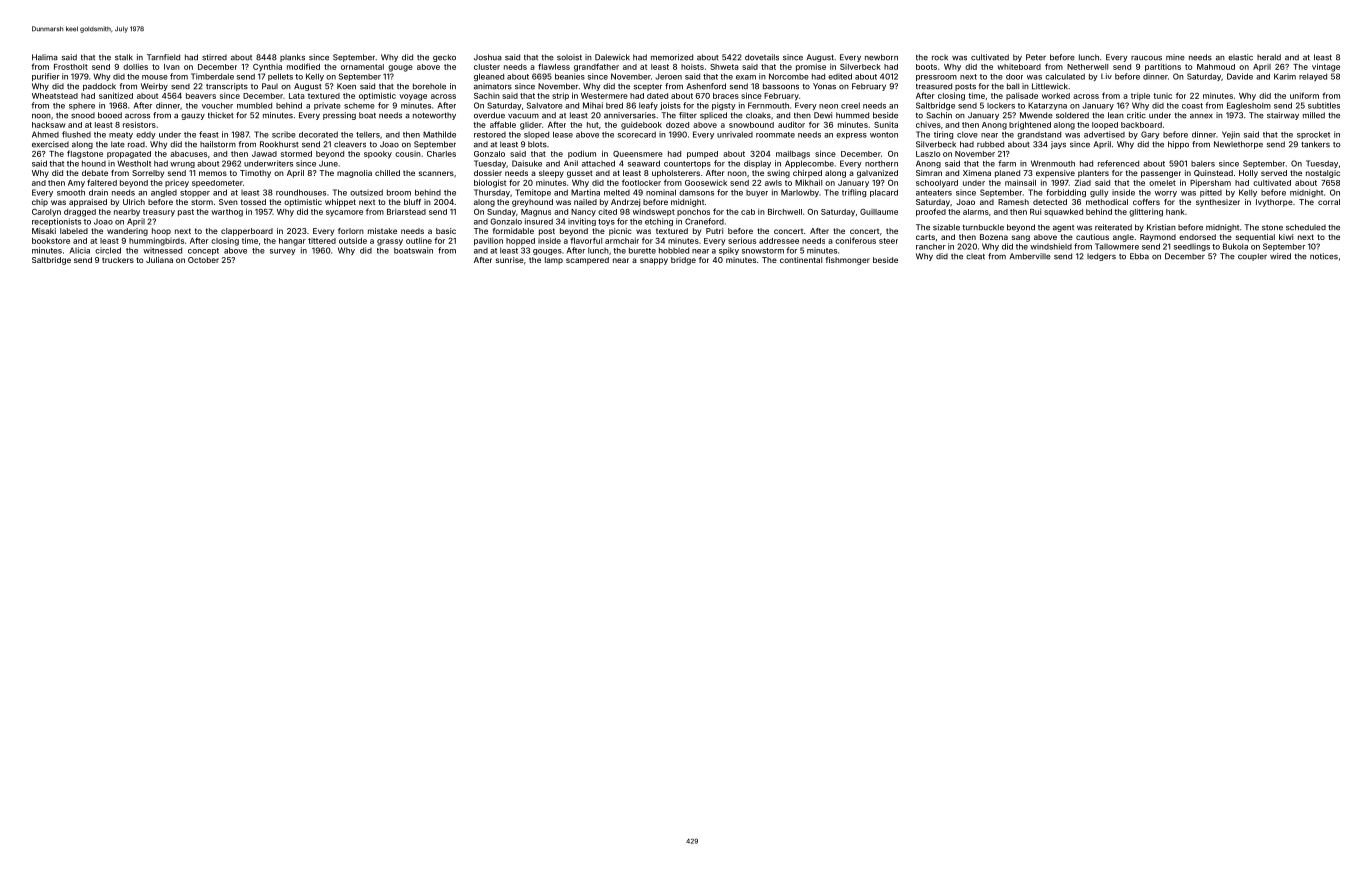 This screenshot has width=1372, height=887. Describe the element at coordinates (1210, 183) in the screenshot. I see `Pipersham` at that location.
